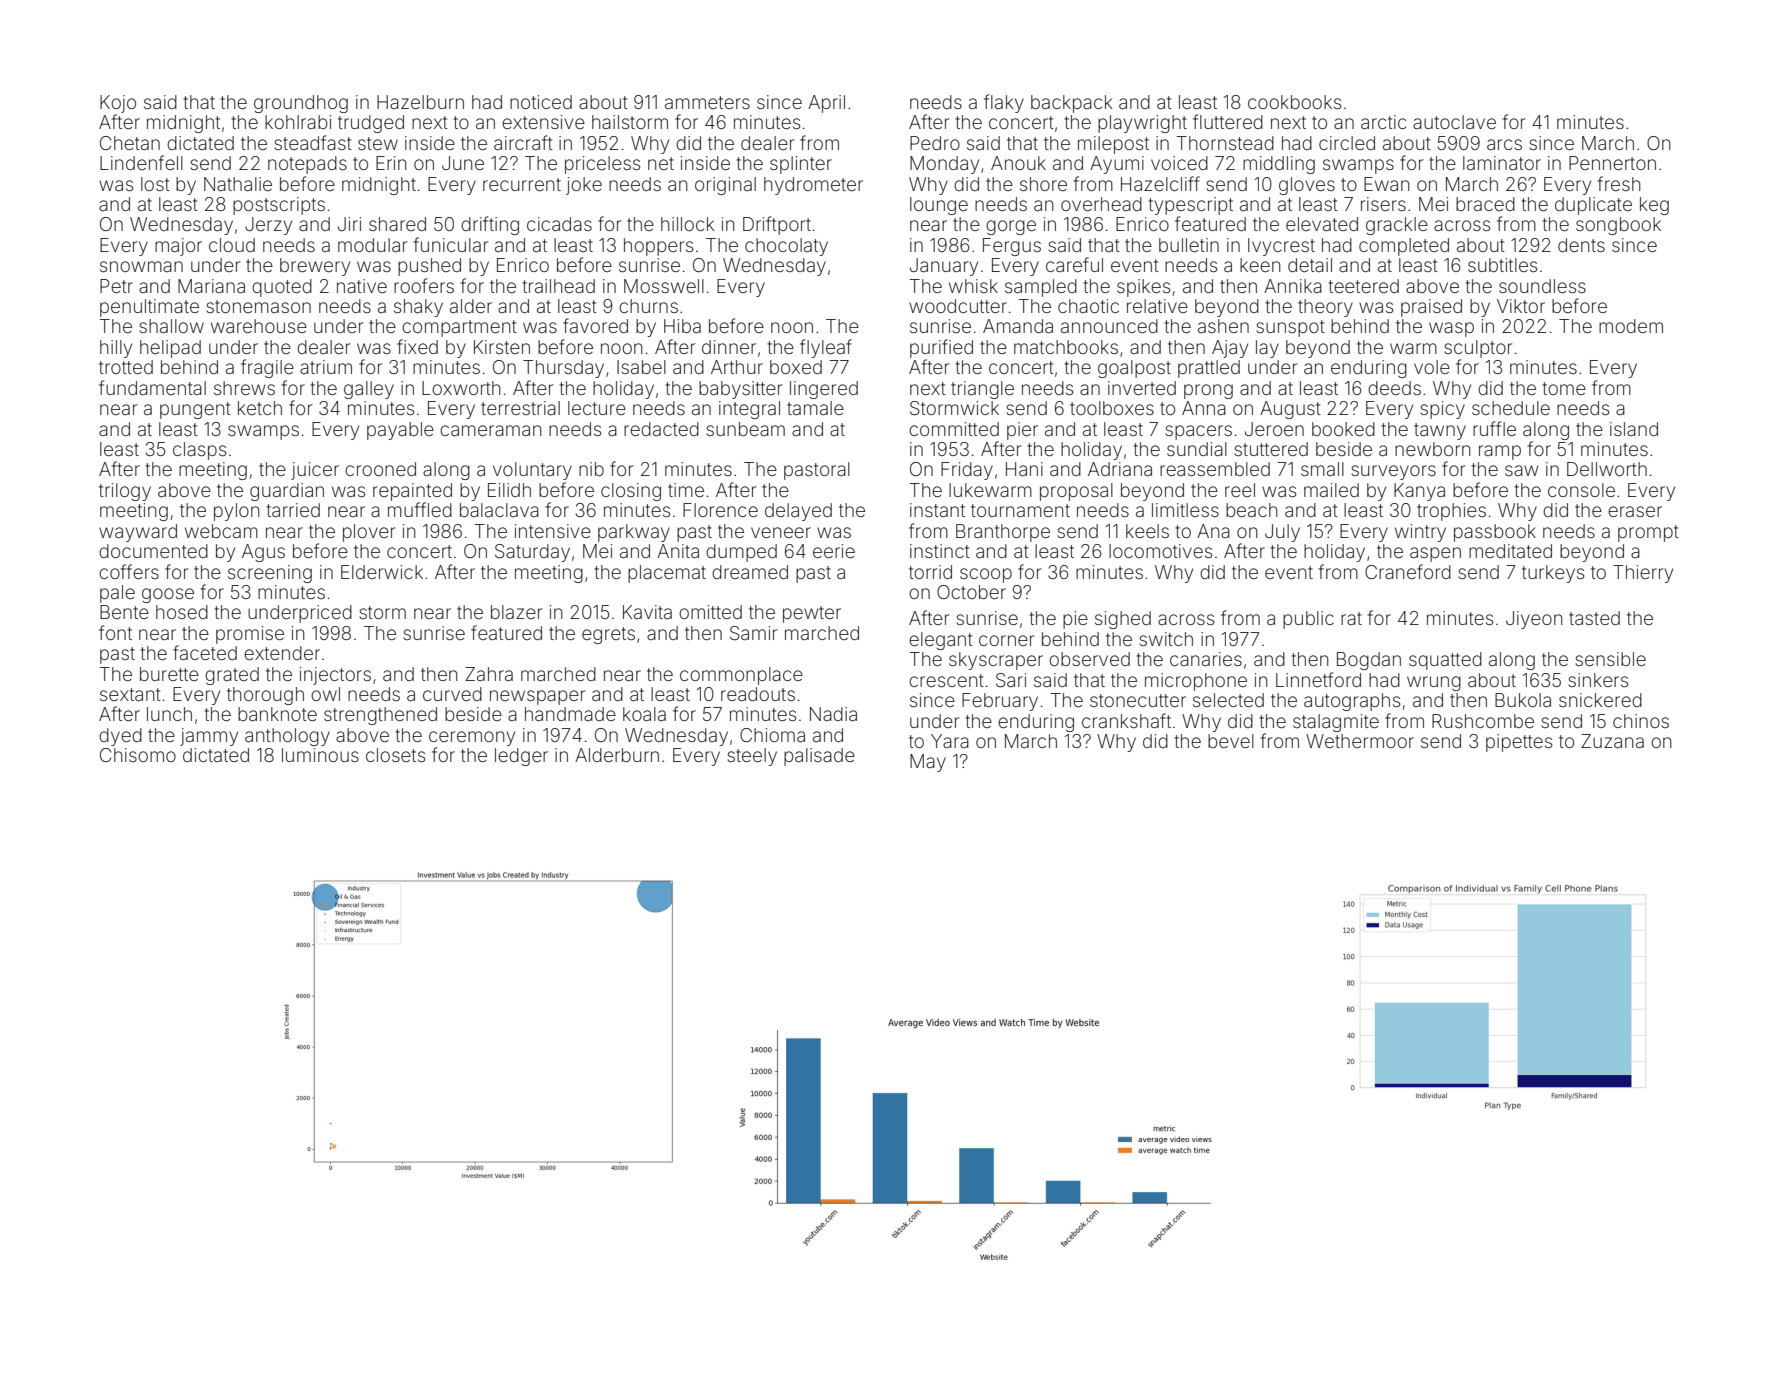  Describe the element at coordinates (631, 492) in the image. I see `closing` at that location.
